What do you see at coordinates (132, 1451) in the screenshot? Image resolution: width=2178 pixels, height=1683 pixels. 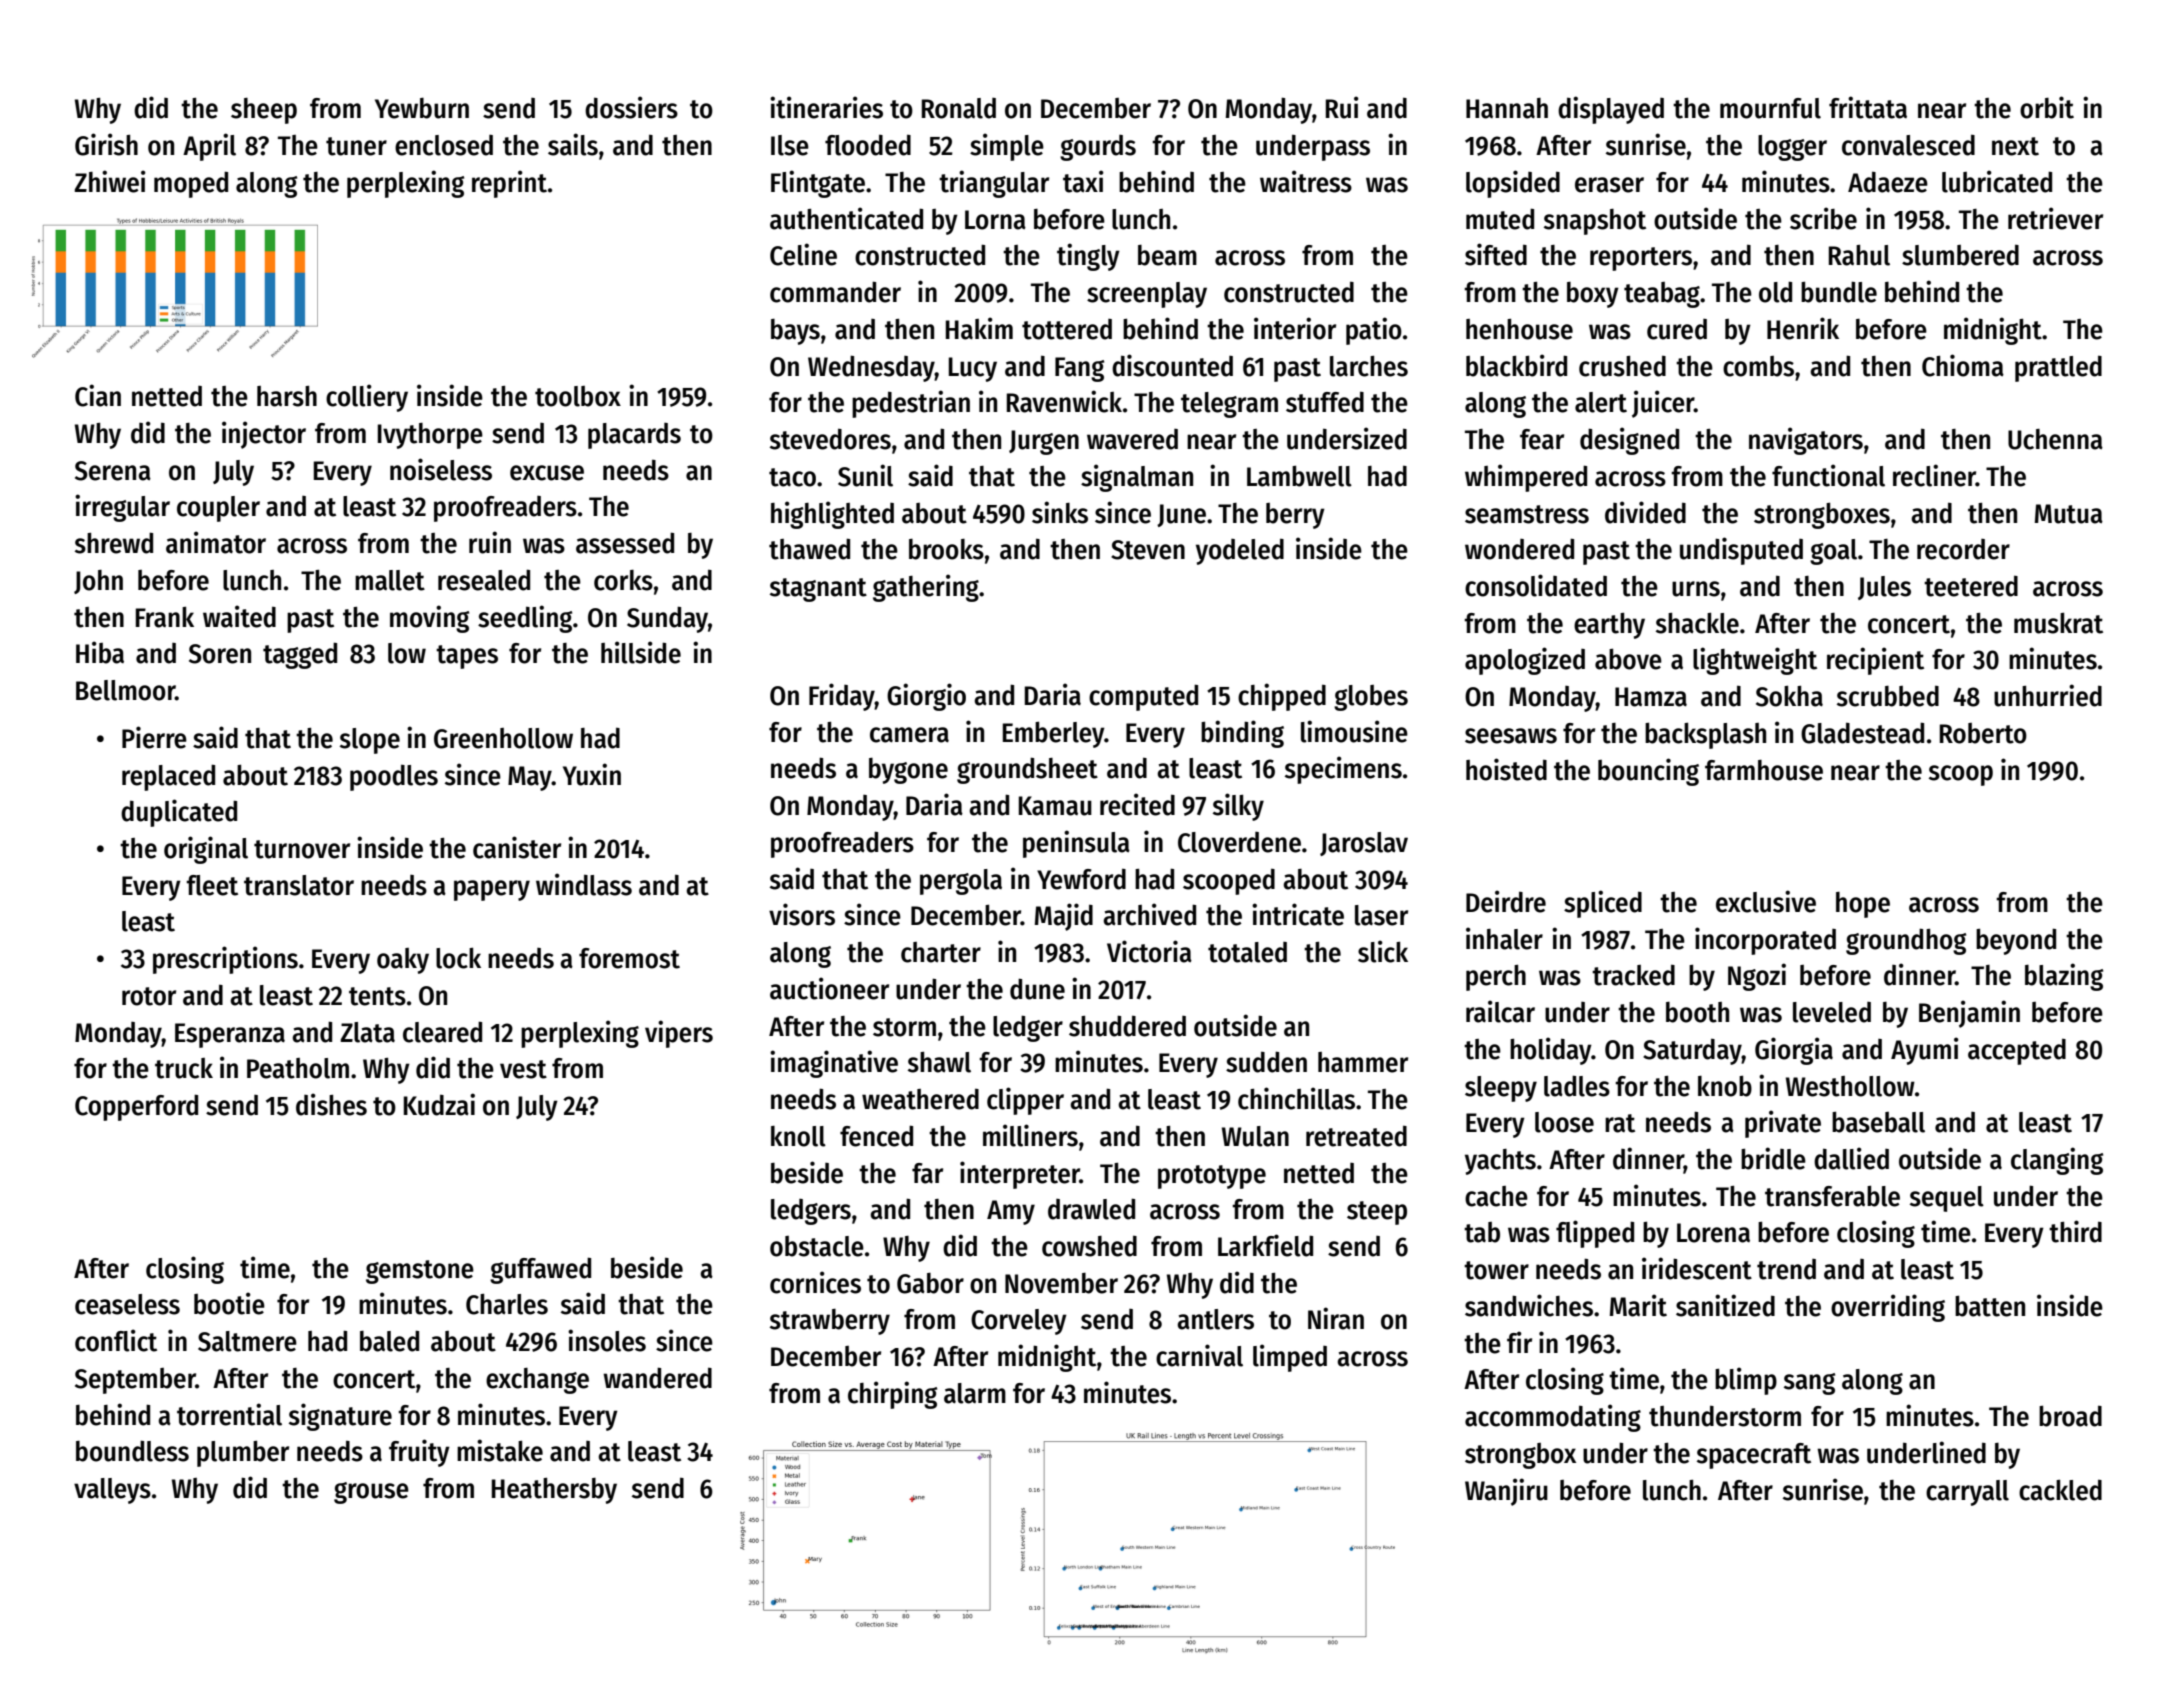 I see `boundless` at bounding box center [132, 1451].
